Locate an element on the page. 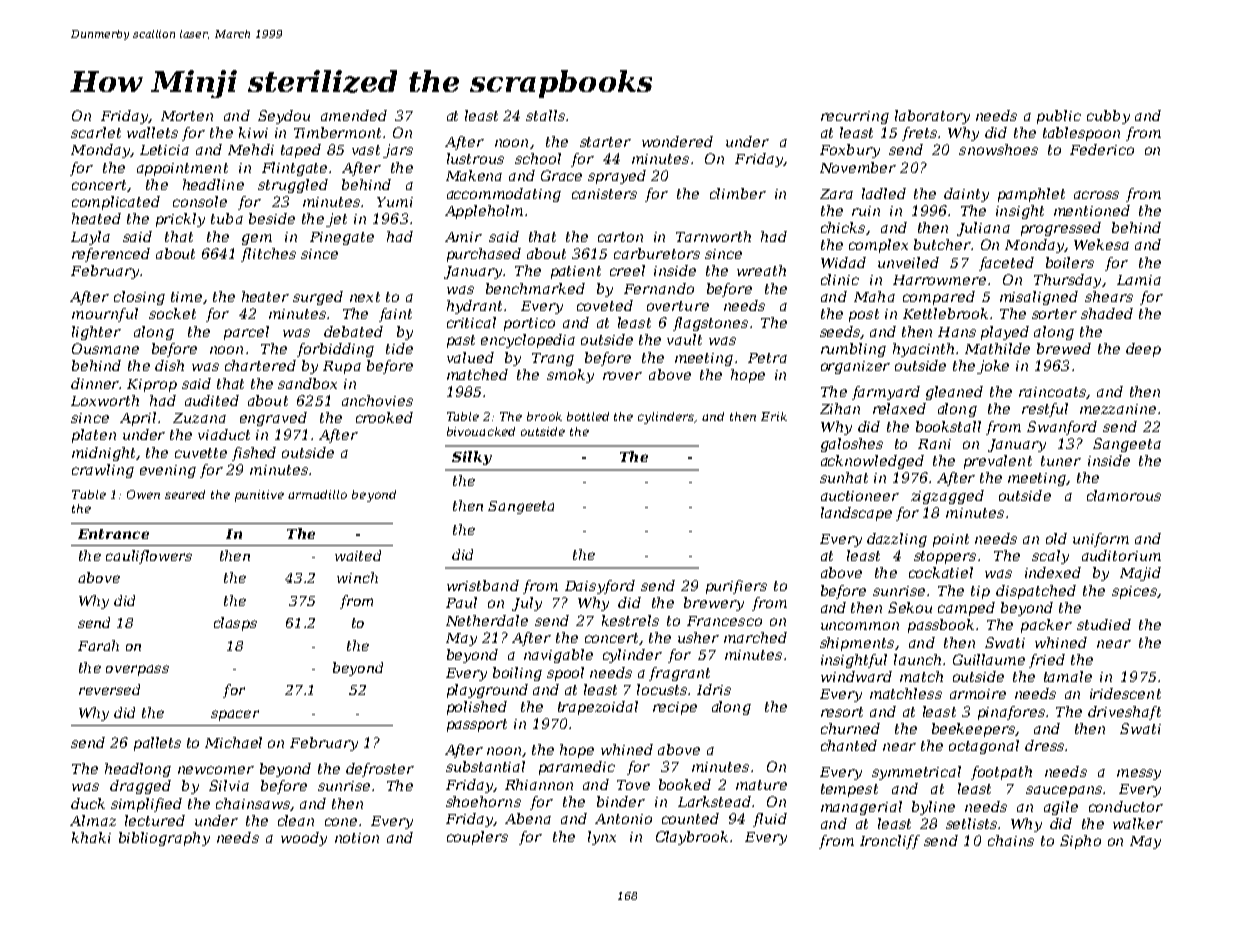 The image size is (1233, 952). Harrowmere is located at coordinates (939, 280).
